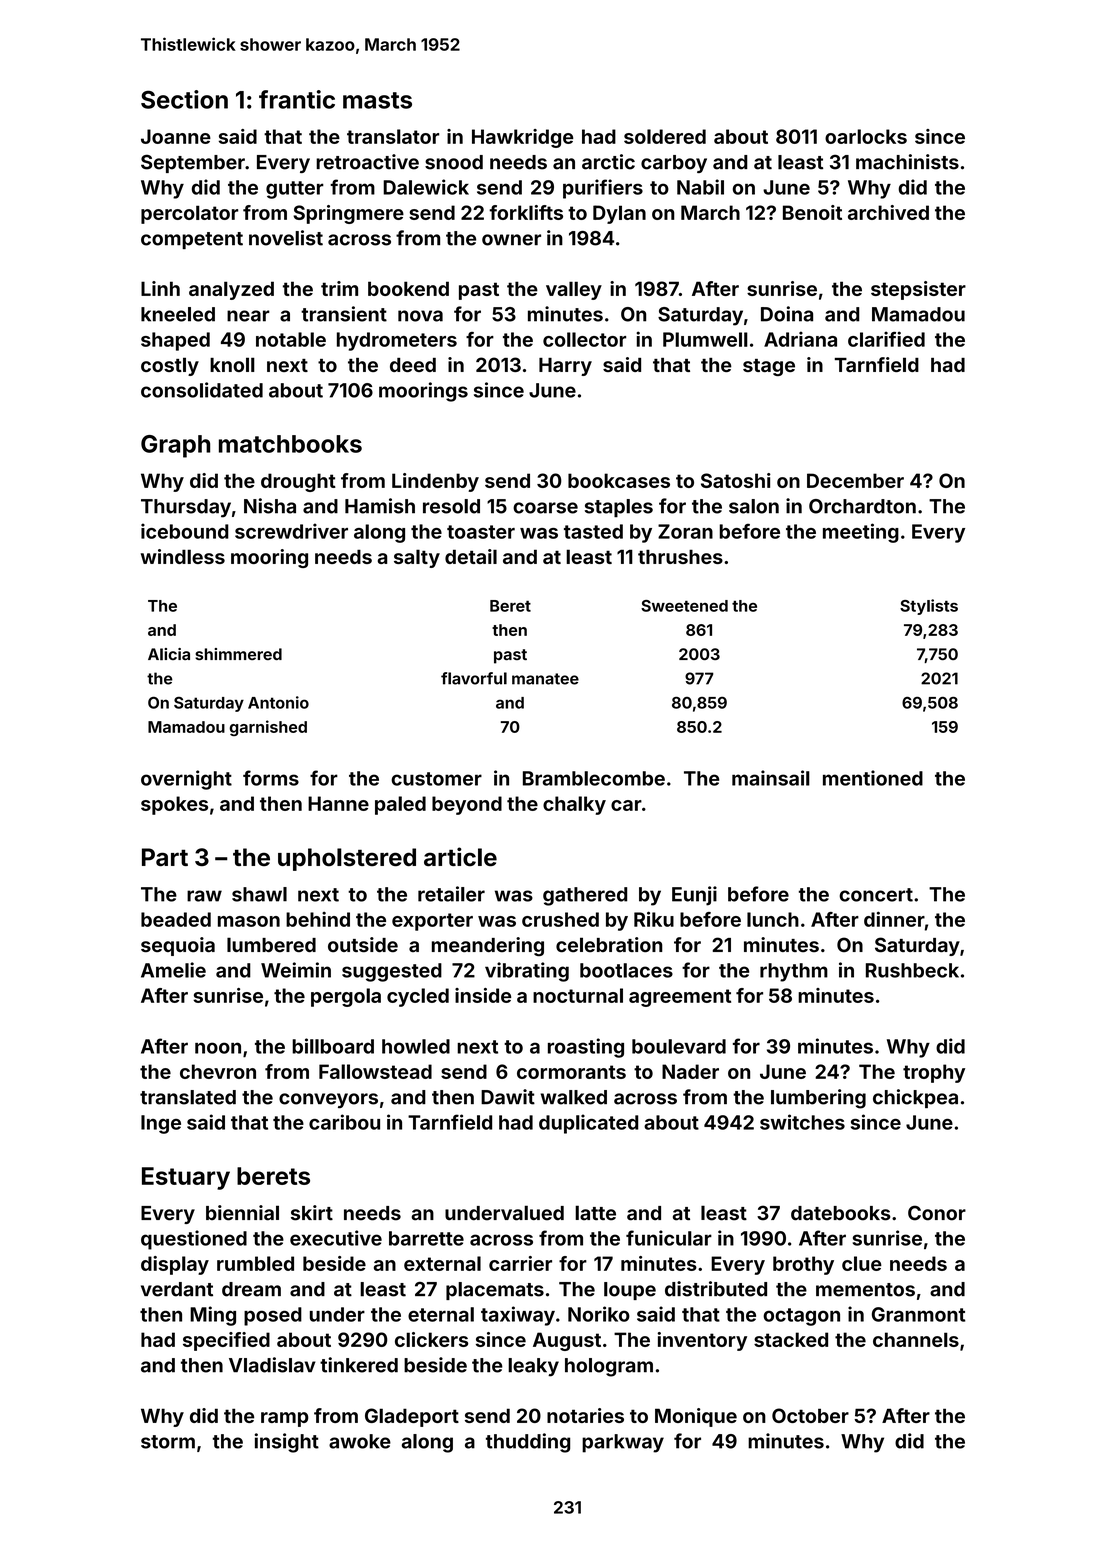 Image resolution: width=1106 pixels, height=1564 pixels. What do you see at coordinates (522, 138) in the screenshot?
I see `Hawkridge` at bounding box center [522, 138].
